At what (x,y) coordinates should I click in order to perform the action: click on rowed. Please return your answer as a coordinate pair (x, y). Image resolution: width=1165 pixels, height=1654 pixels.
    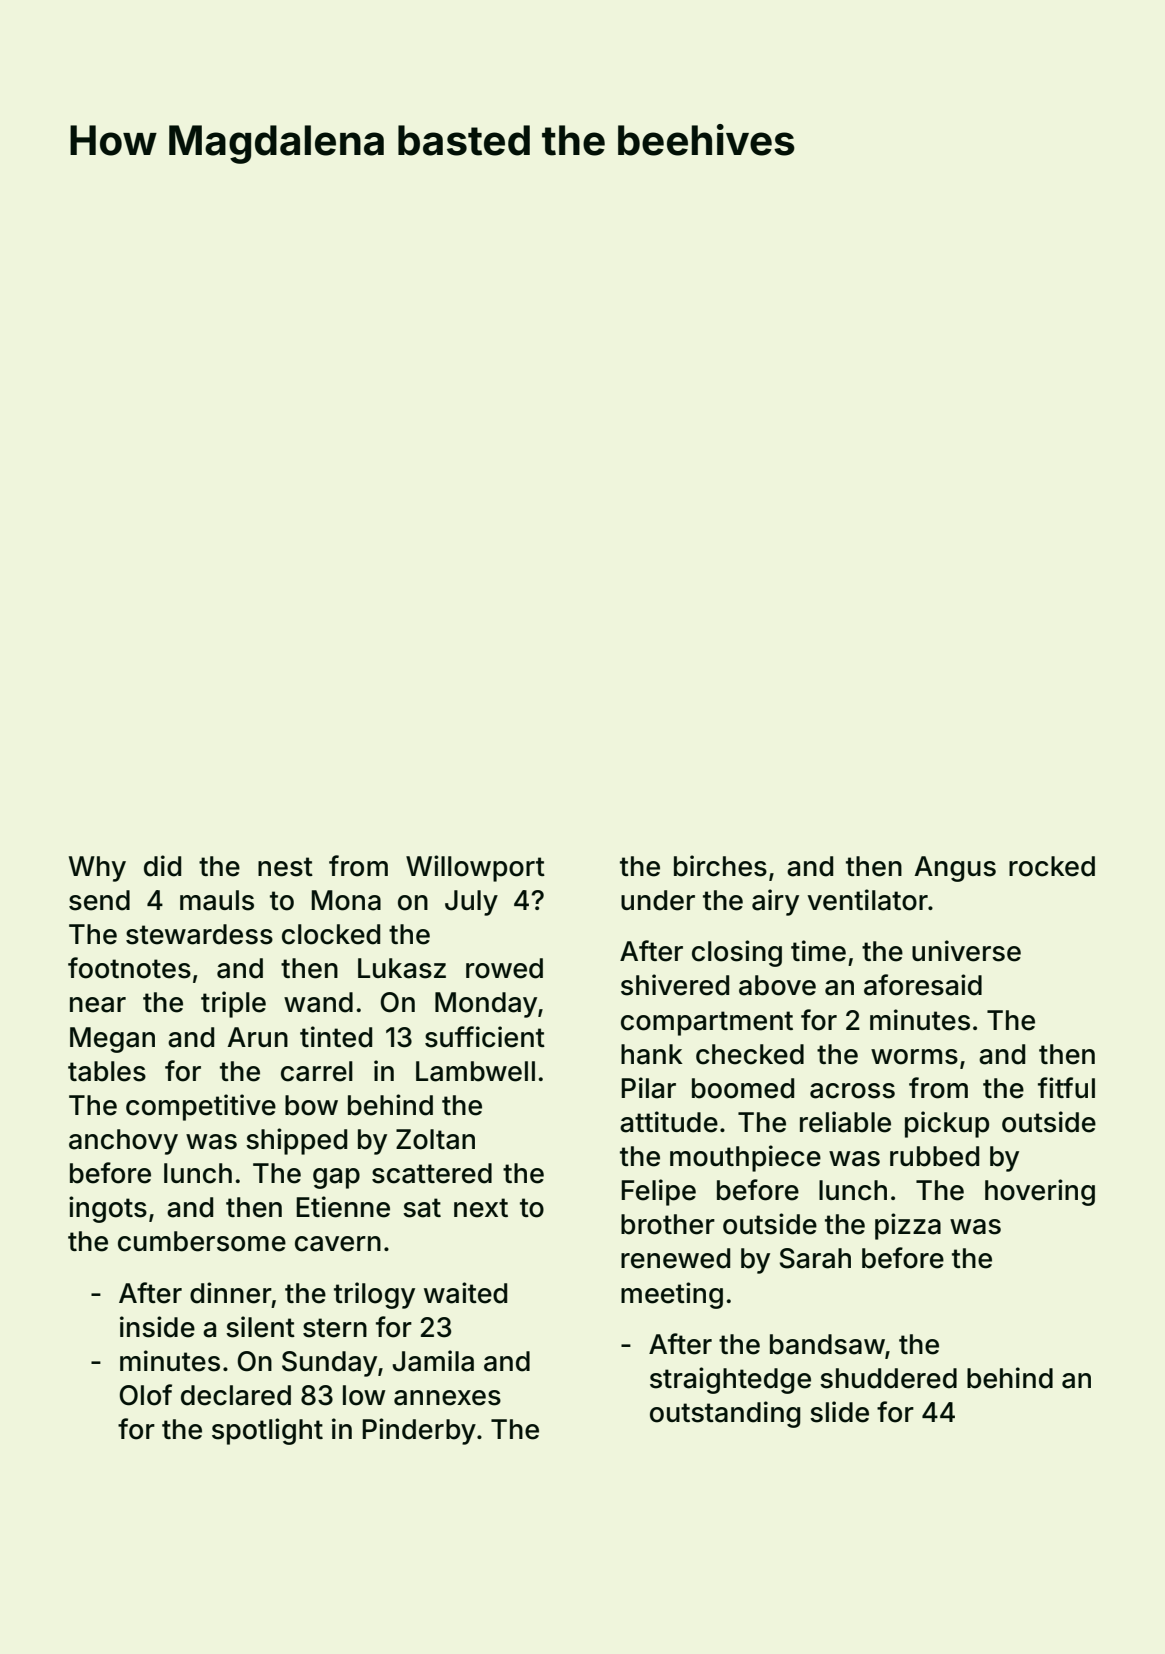
    Looking at the image, I should click on (504, 968).
